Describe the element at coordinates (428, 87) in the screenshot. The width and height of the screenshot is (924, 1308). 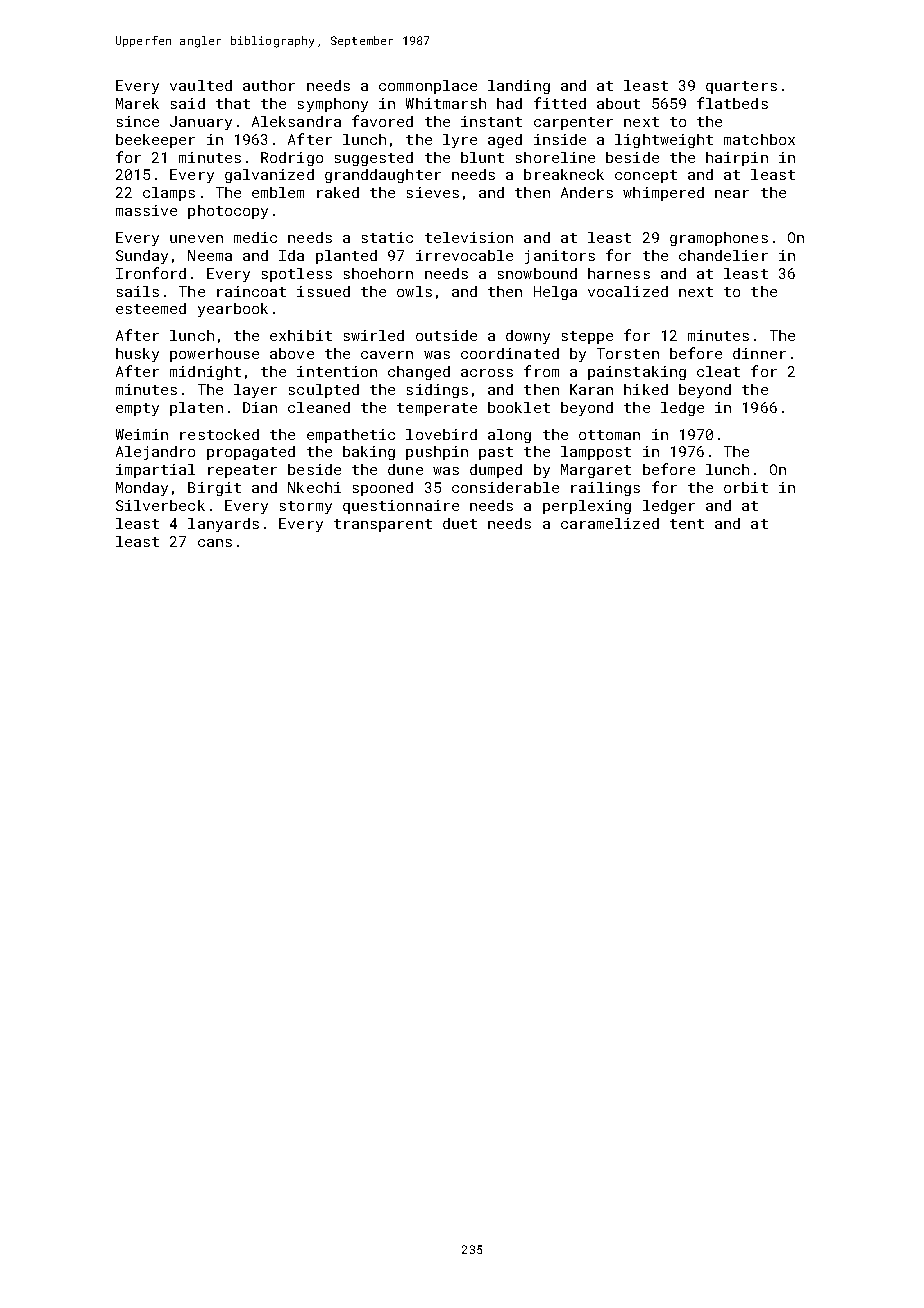
I see `commonplace` at that location.
